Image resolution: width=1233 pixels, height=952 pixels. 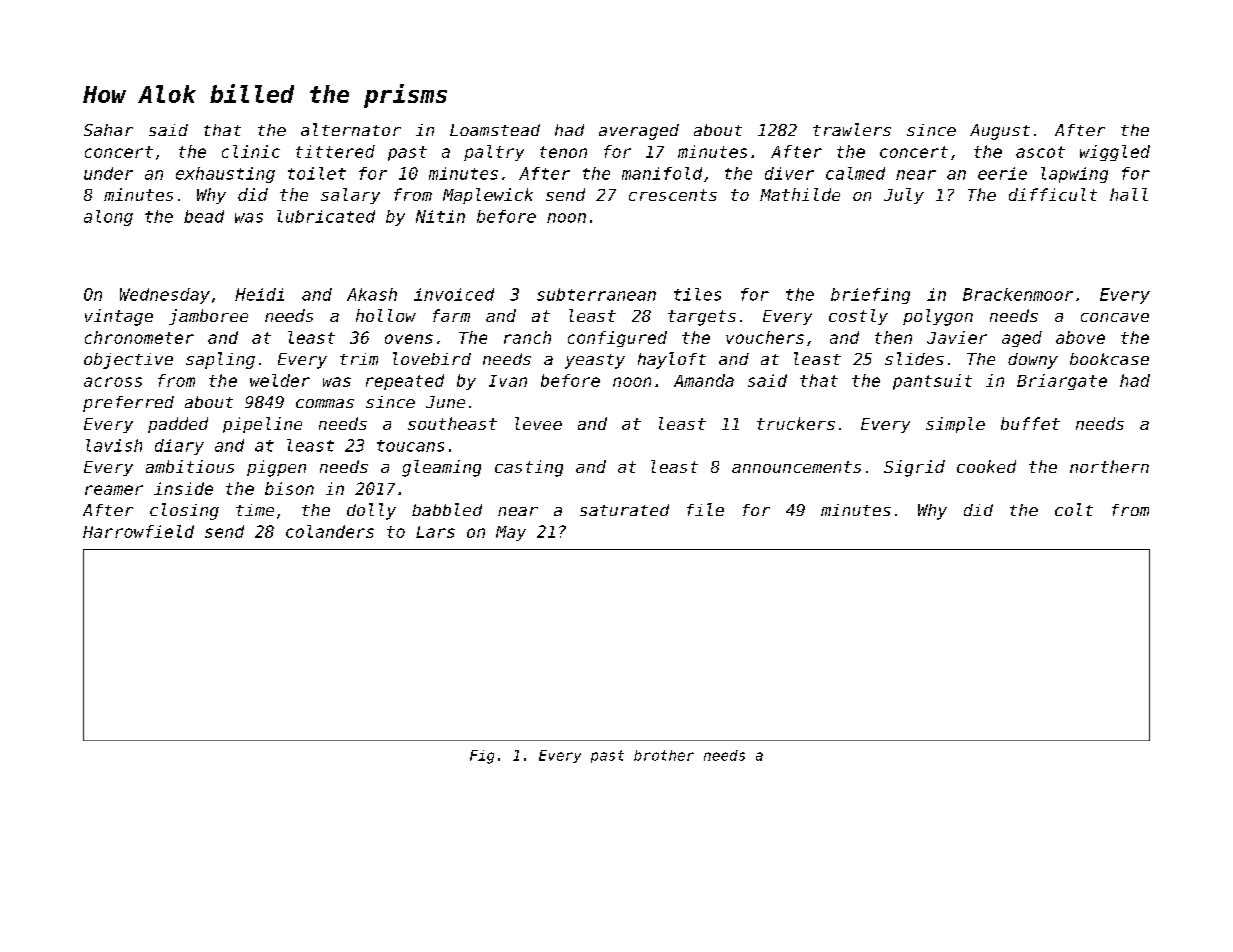 I want to click on May, so click(x=511, y=533).
